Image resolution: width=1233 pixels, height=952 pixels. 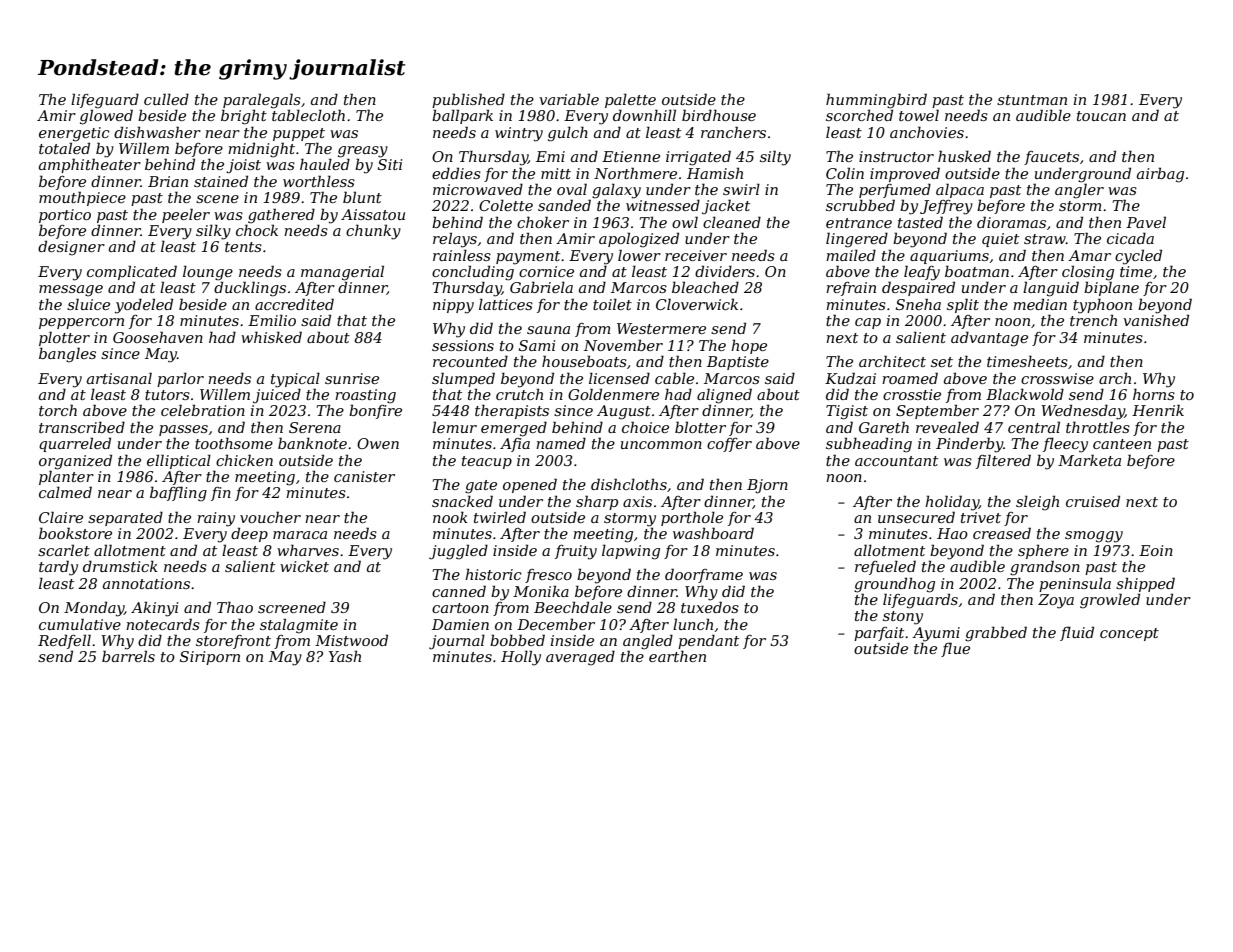 I want to click on Redfell, so click(x=64, y=641).
